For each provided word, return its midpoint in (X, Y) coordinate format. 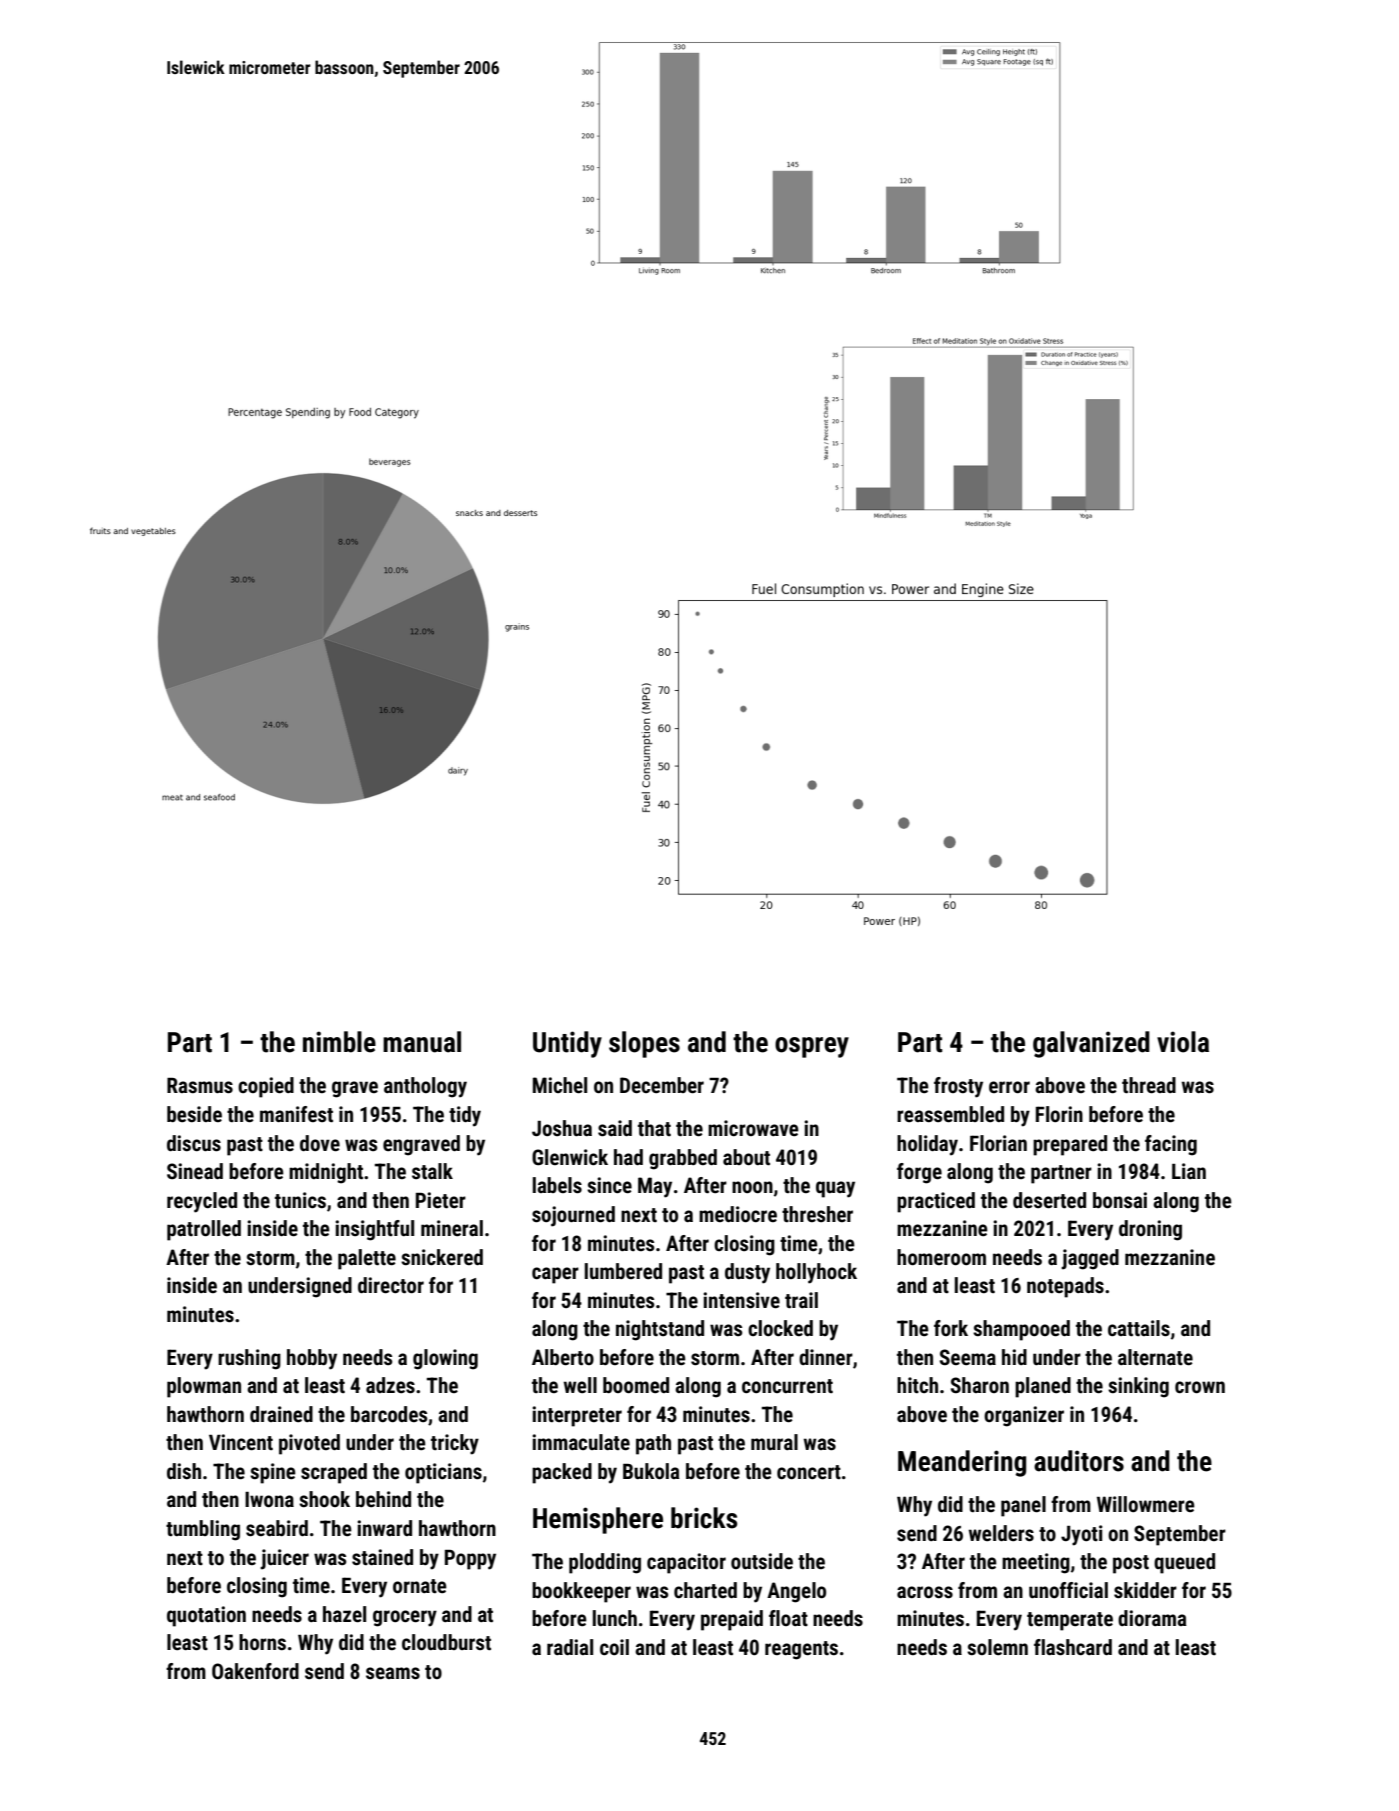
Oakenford (255, 1671)
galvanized (1091, 1044)
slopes (644, 1044)
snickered (442, 1257)
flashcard (1073, 1647)
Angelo (796, 1592)
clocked (780, 1328)
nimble (339, 1042)
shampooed (1021, 1330)
